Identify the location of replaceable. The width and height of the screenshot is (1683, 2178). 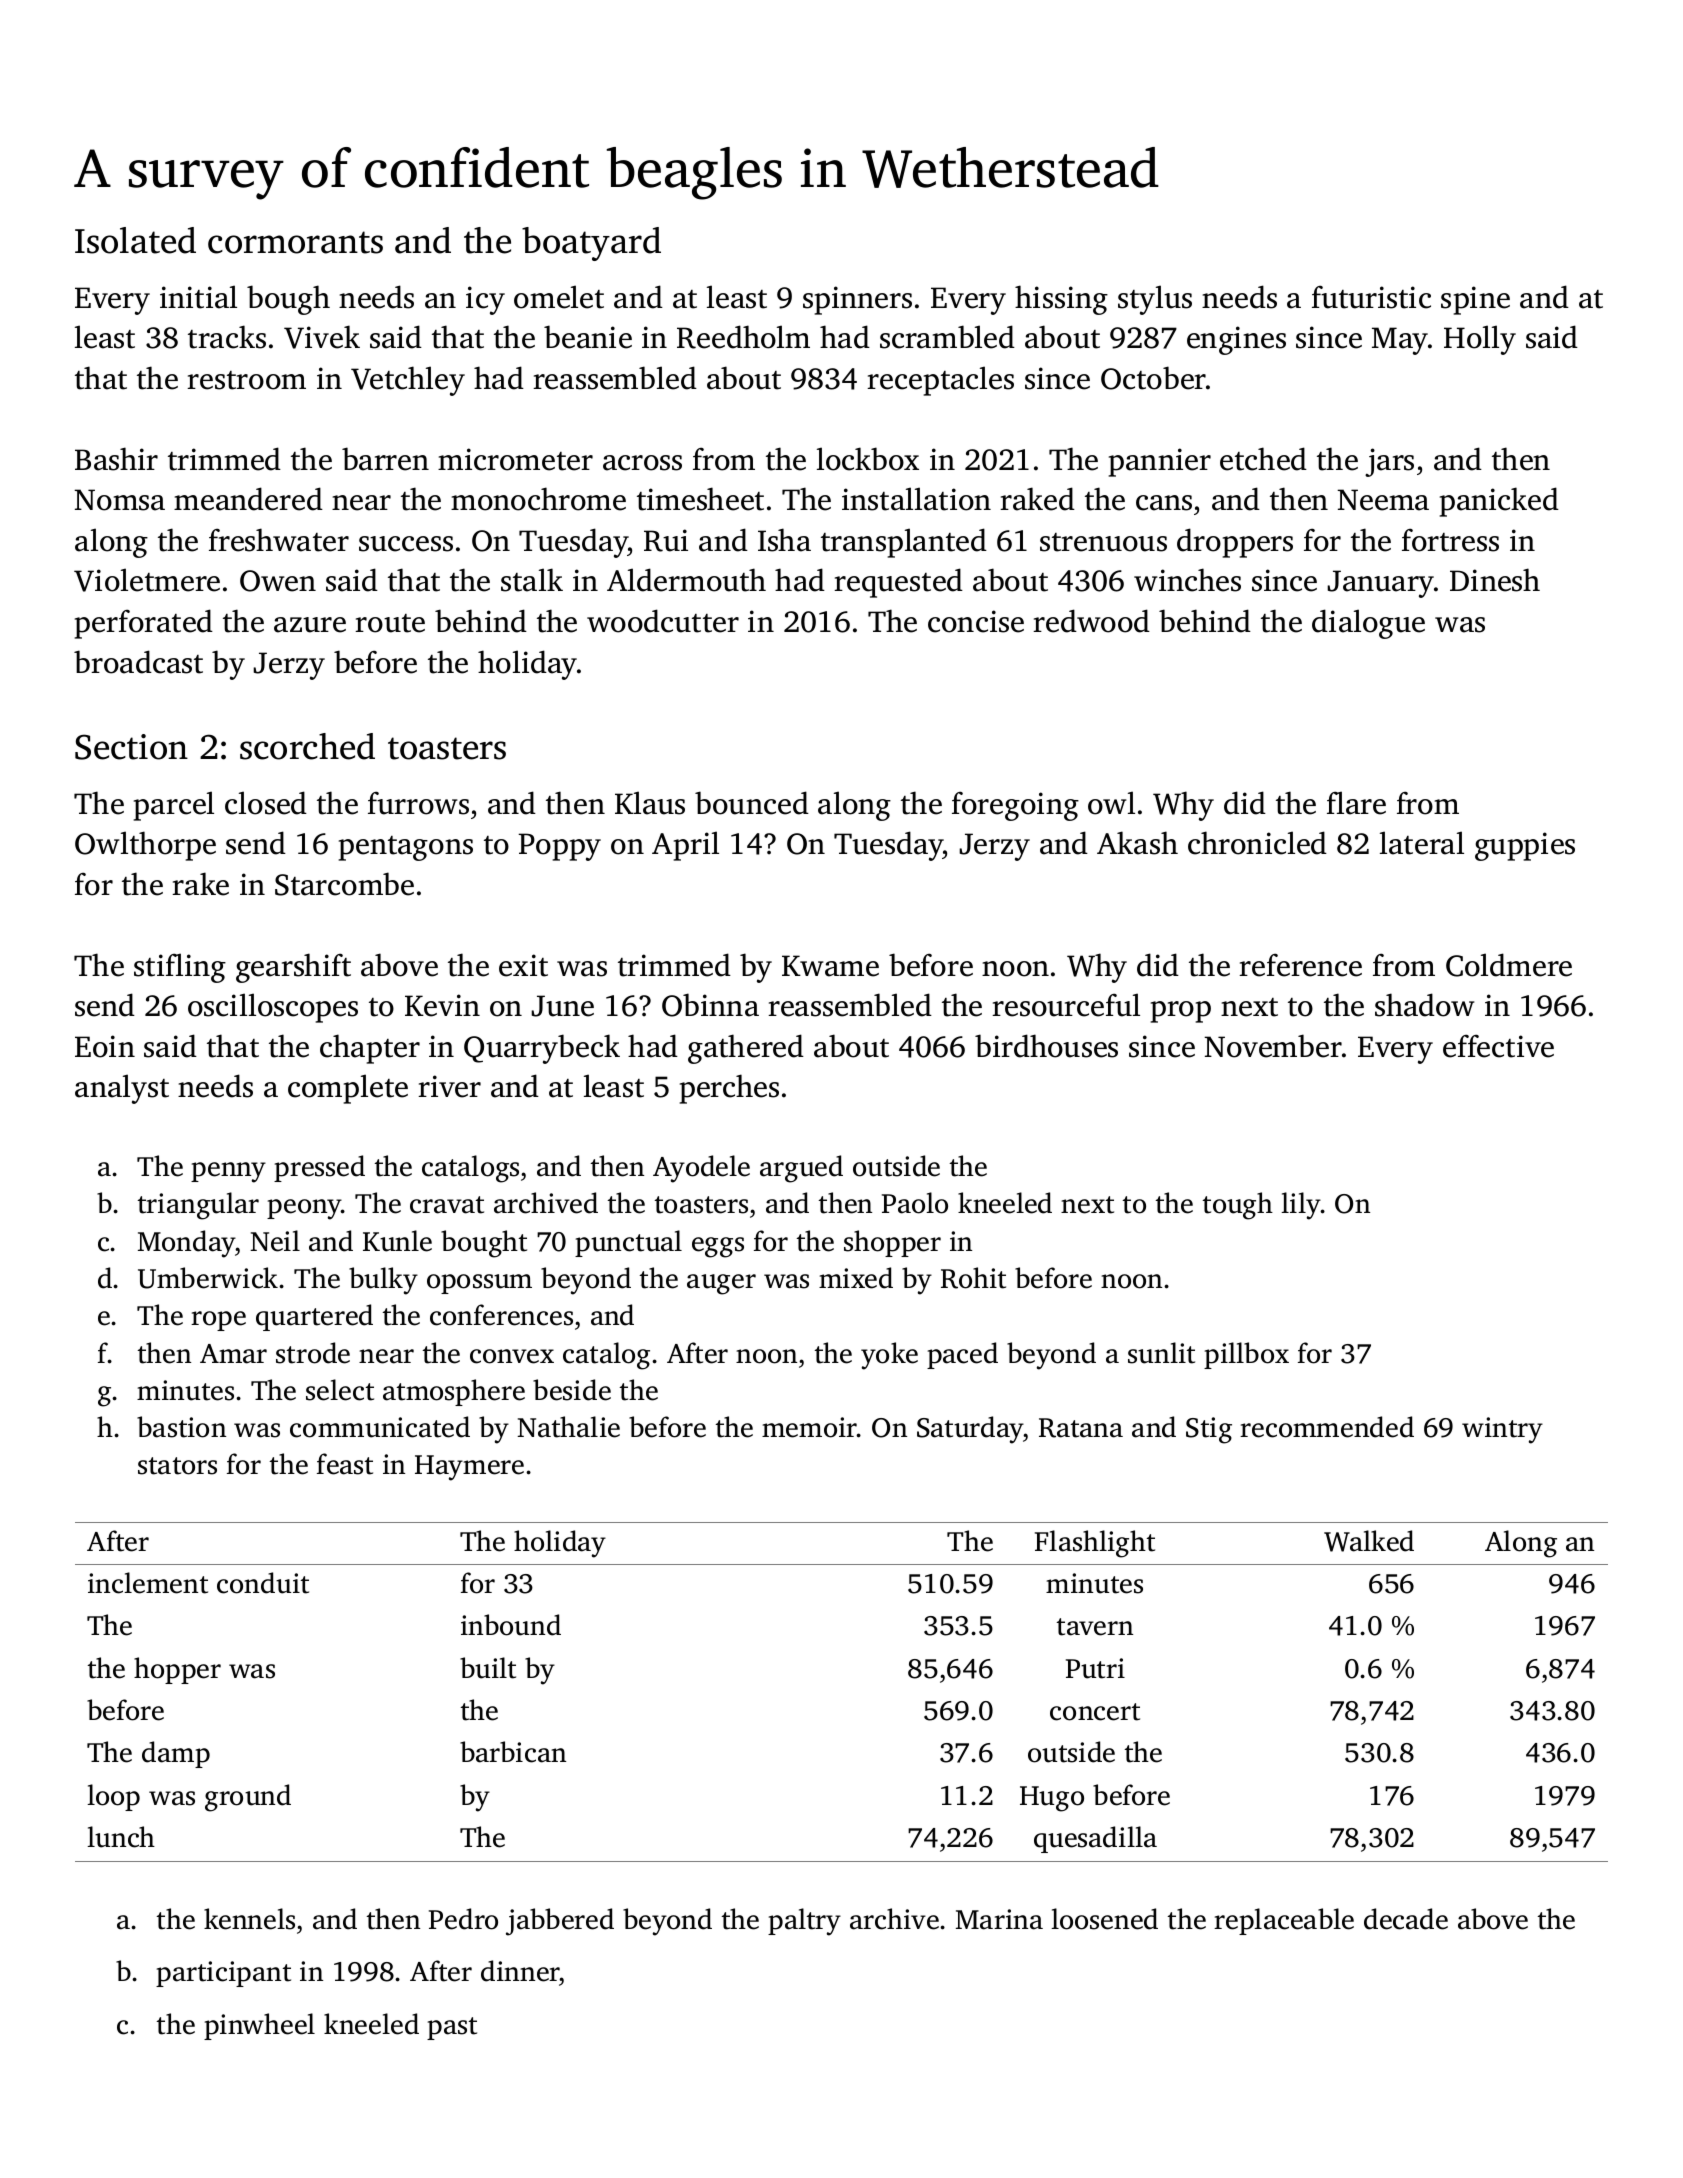
(1284, 1921).
